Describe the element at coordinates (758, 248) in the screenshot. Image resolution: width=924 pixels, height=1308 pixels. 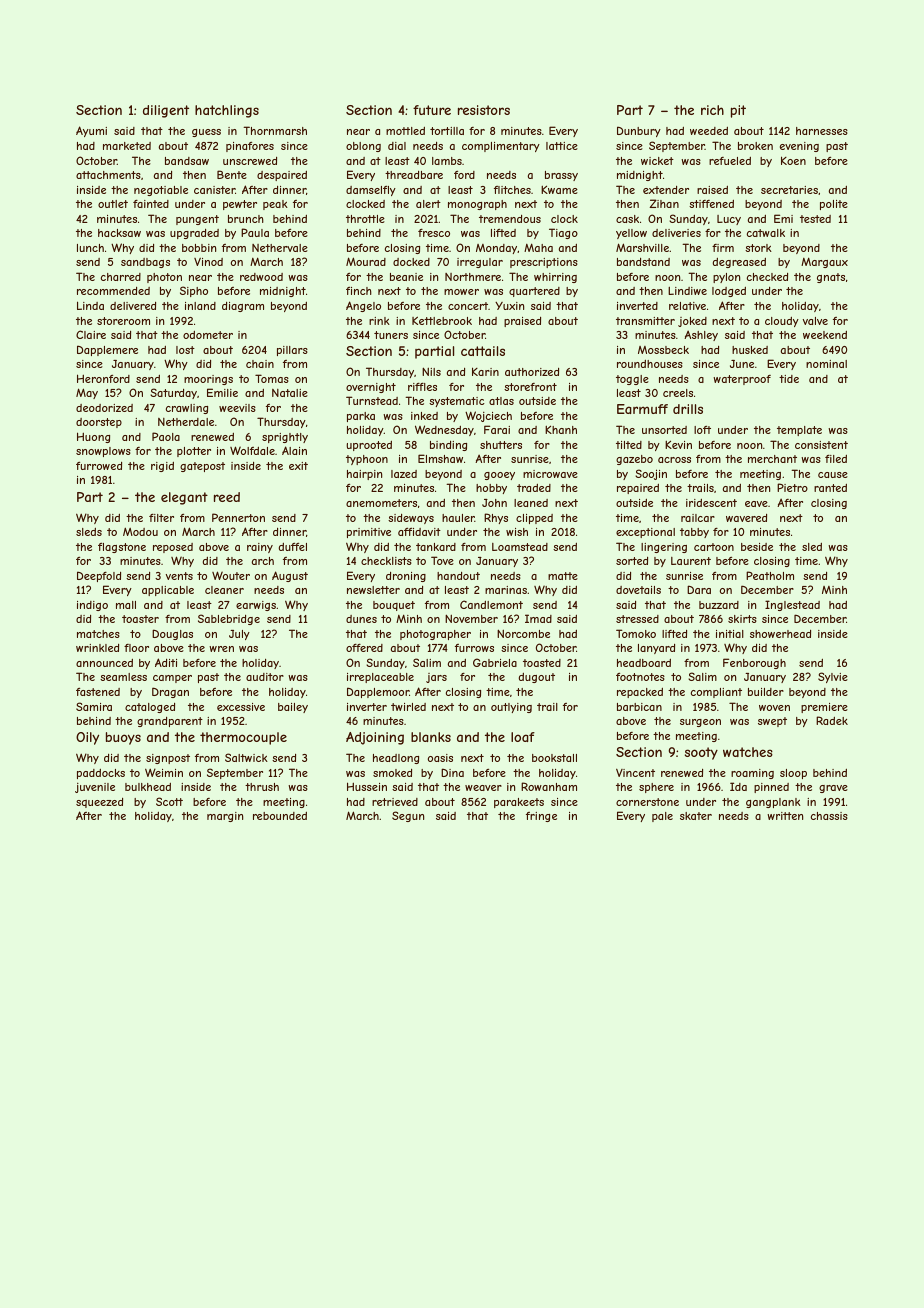
I see `stork` at that location.
